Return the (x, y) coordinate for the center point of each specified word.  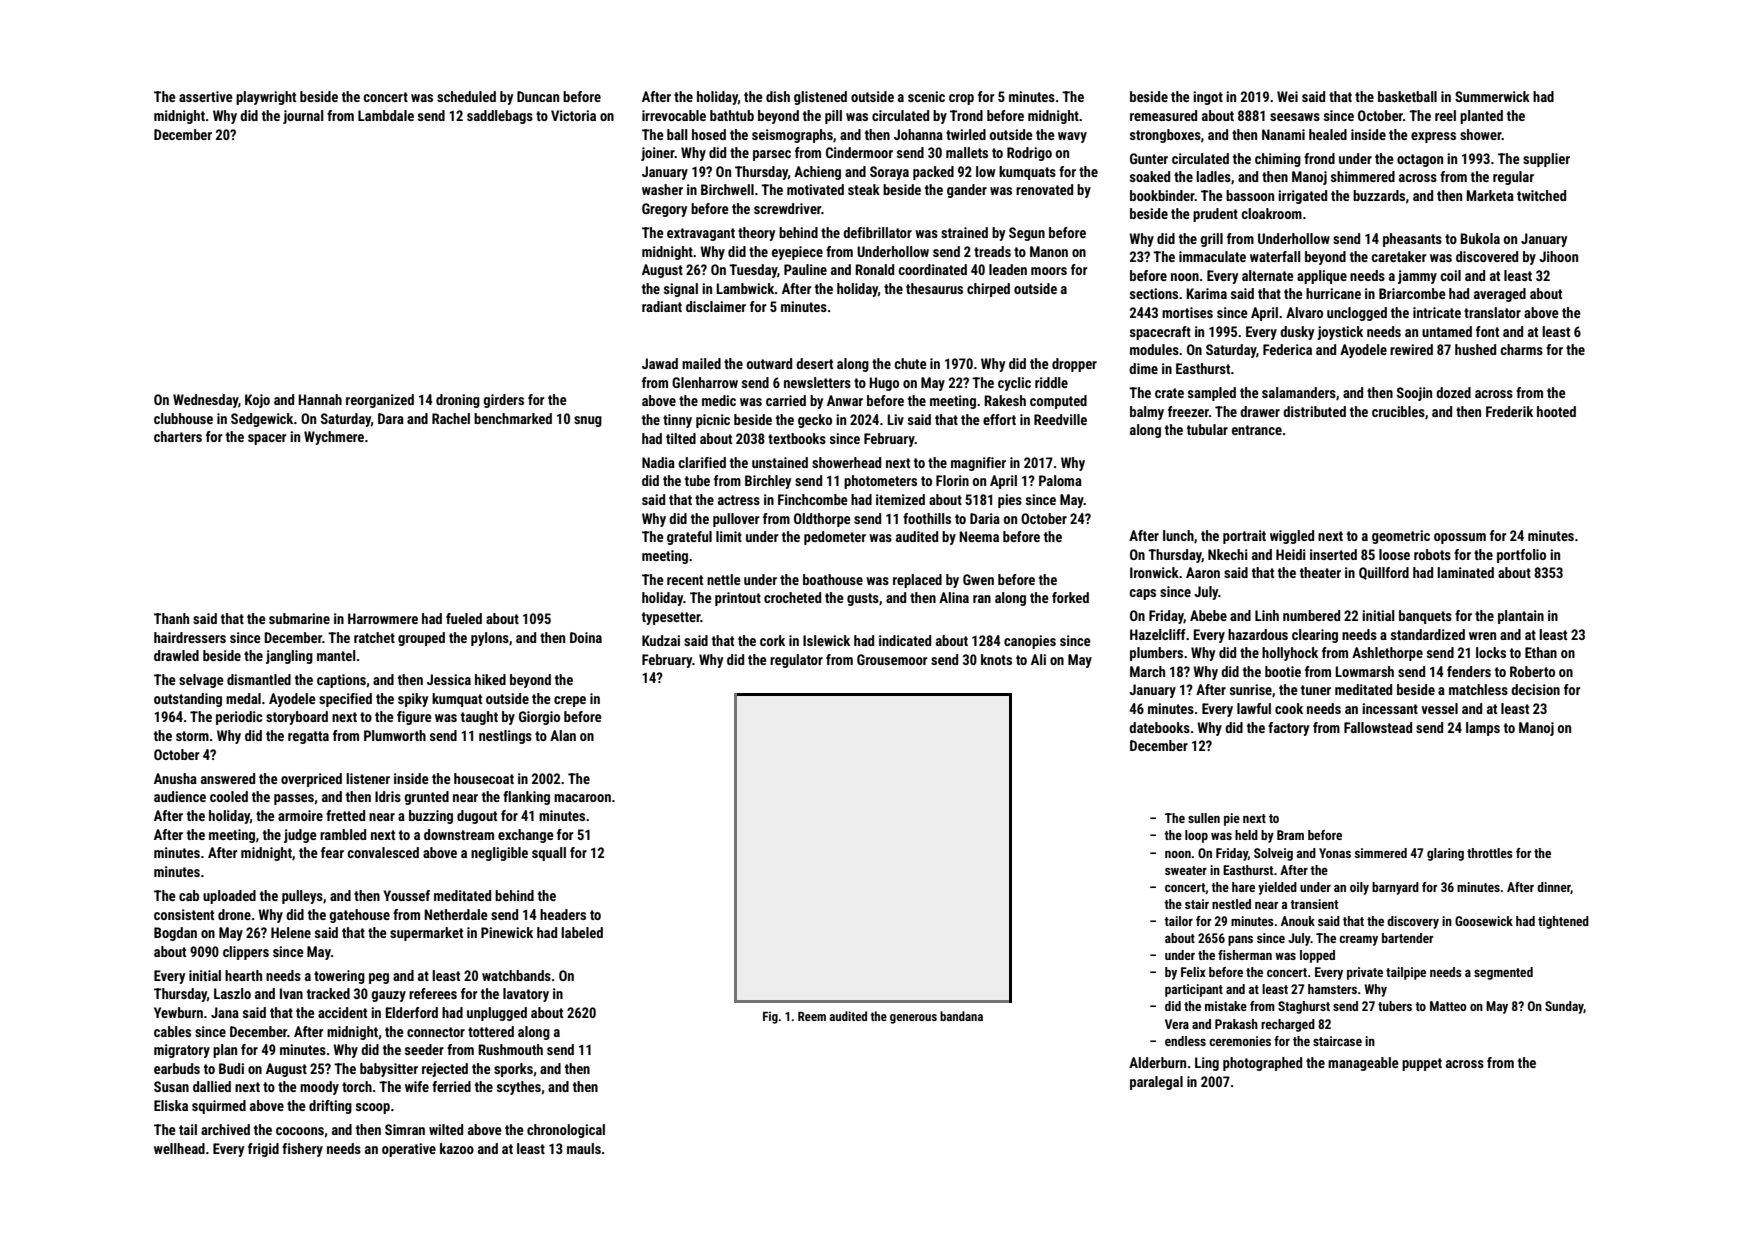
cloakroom (1271, 213)
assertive (206, 96)
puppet (1422, 1064)
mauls (584, 1148)
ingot (1208, 98)
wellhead (179, 1148)
